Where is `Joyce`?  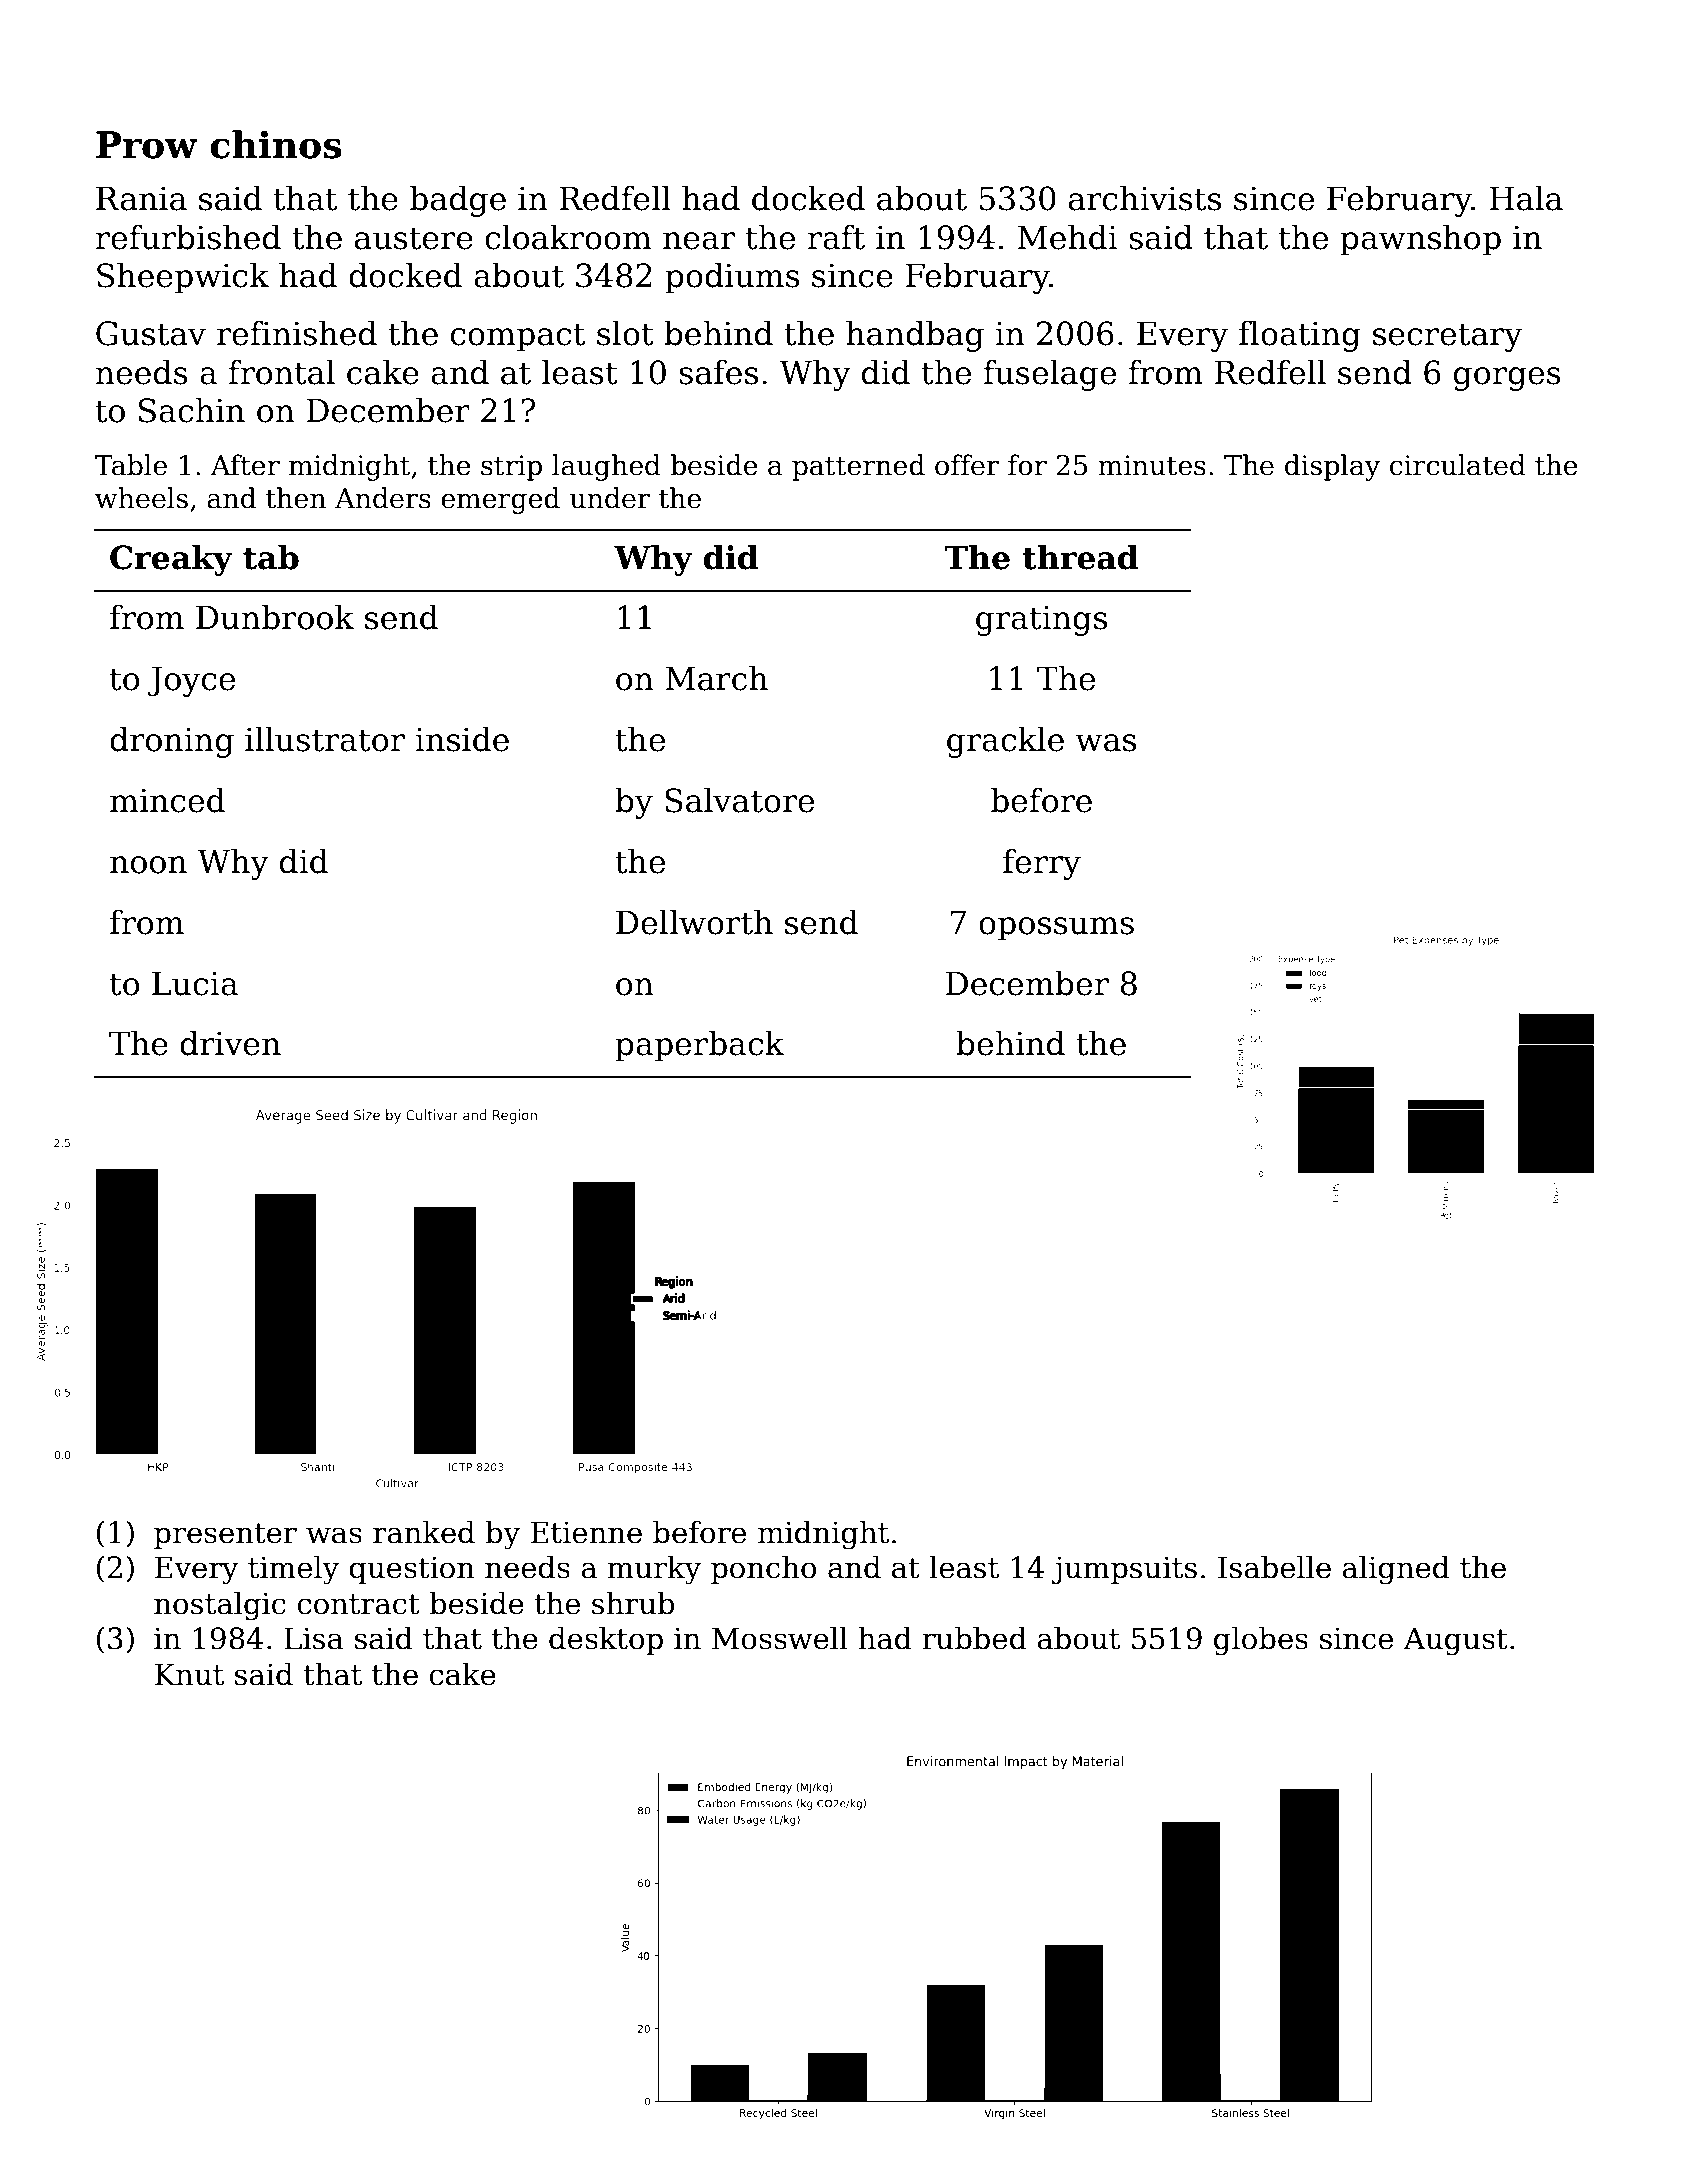
Joyce is located at coordinates (191, 681).
